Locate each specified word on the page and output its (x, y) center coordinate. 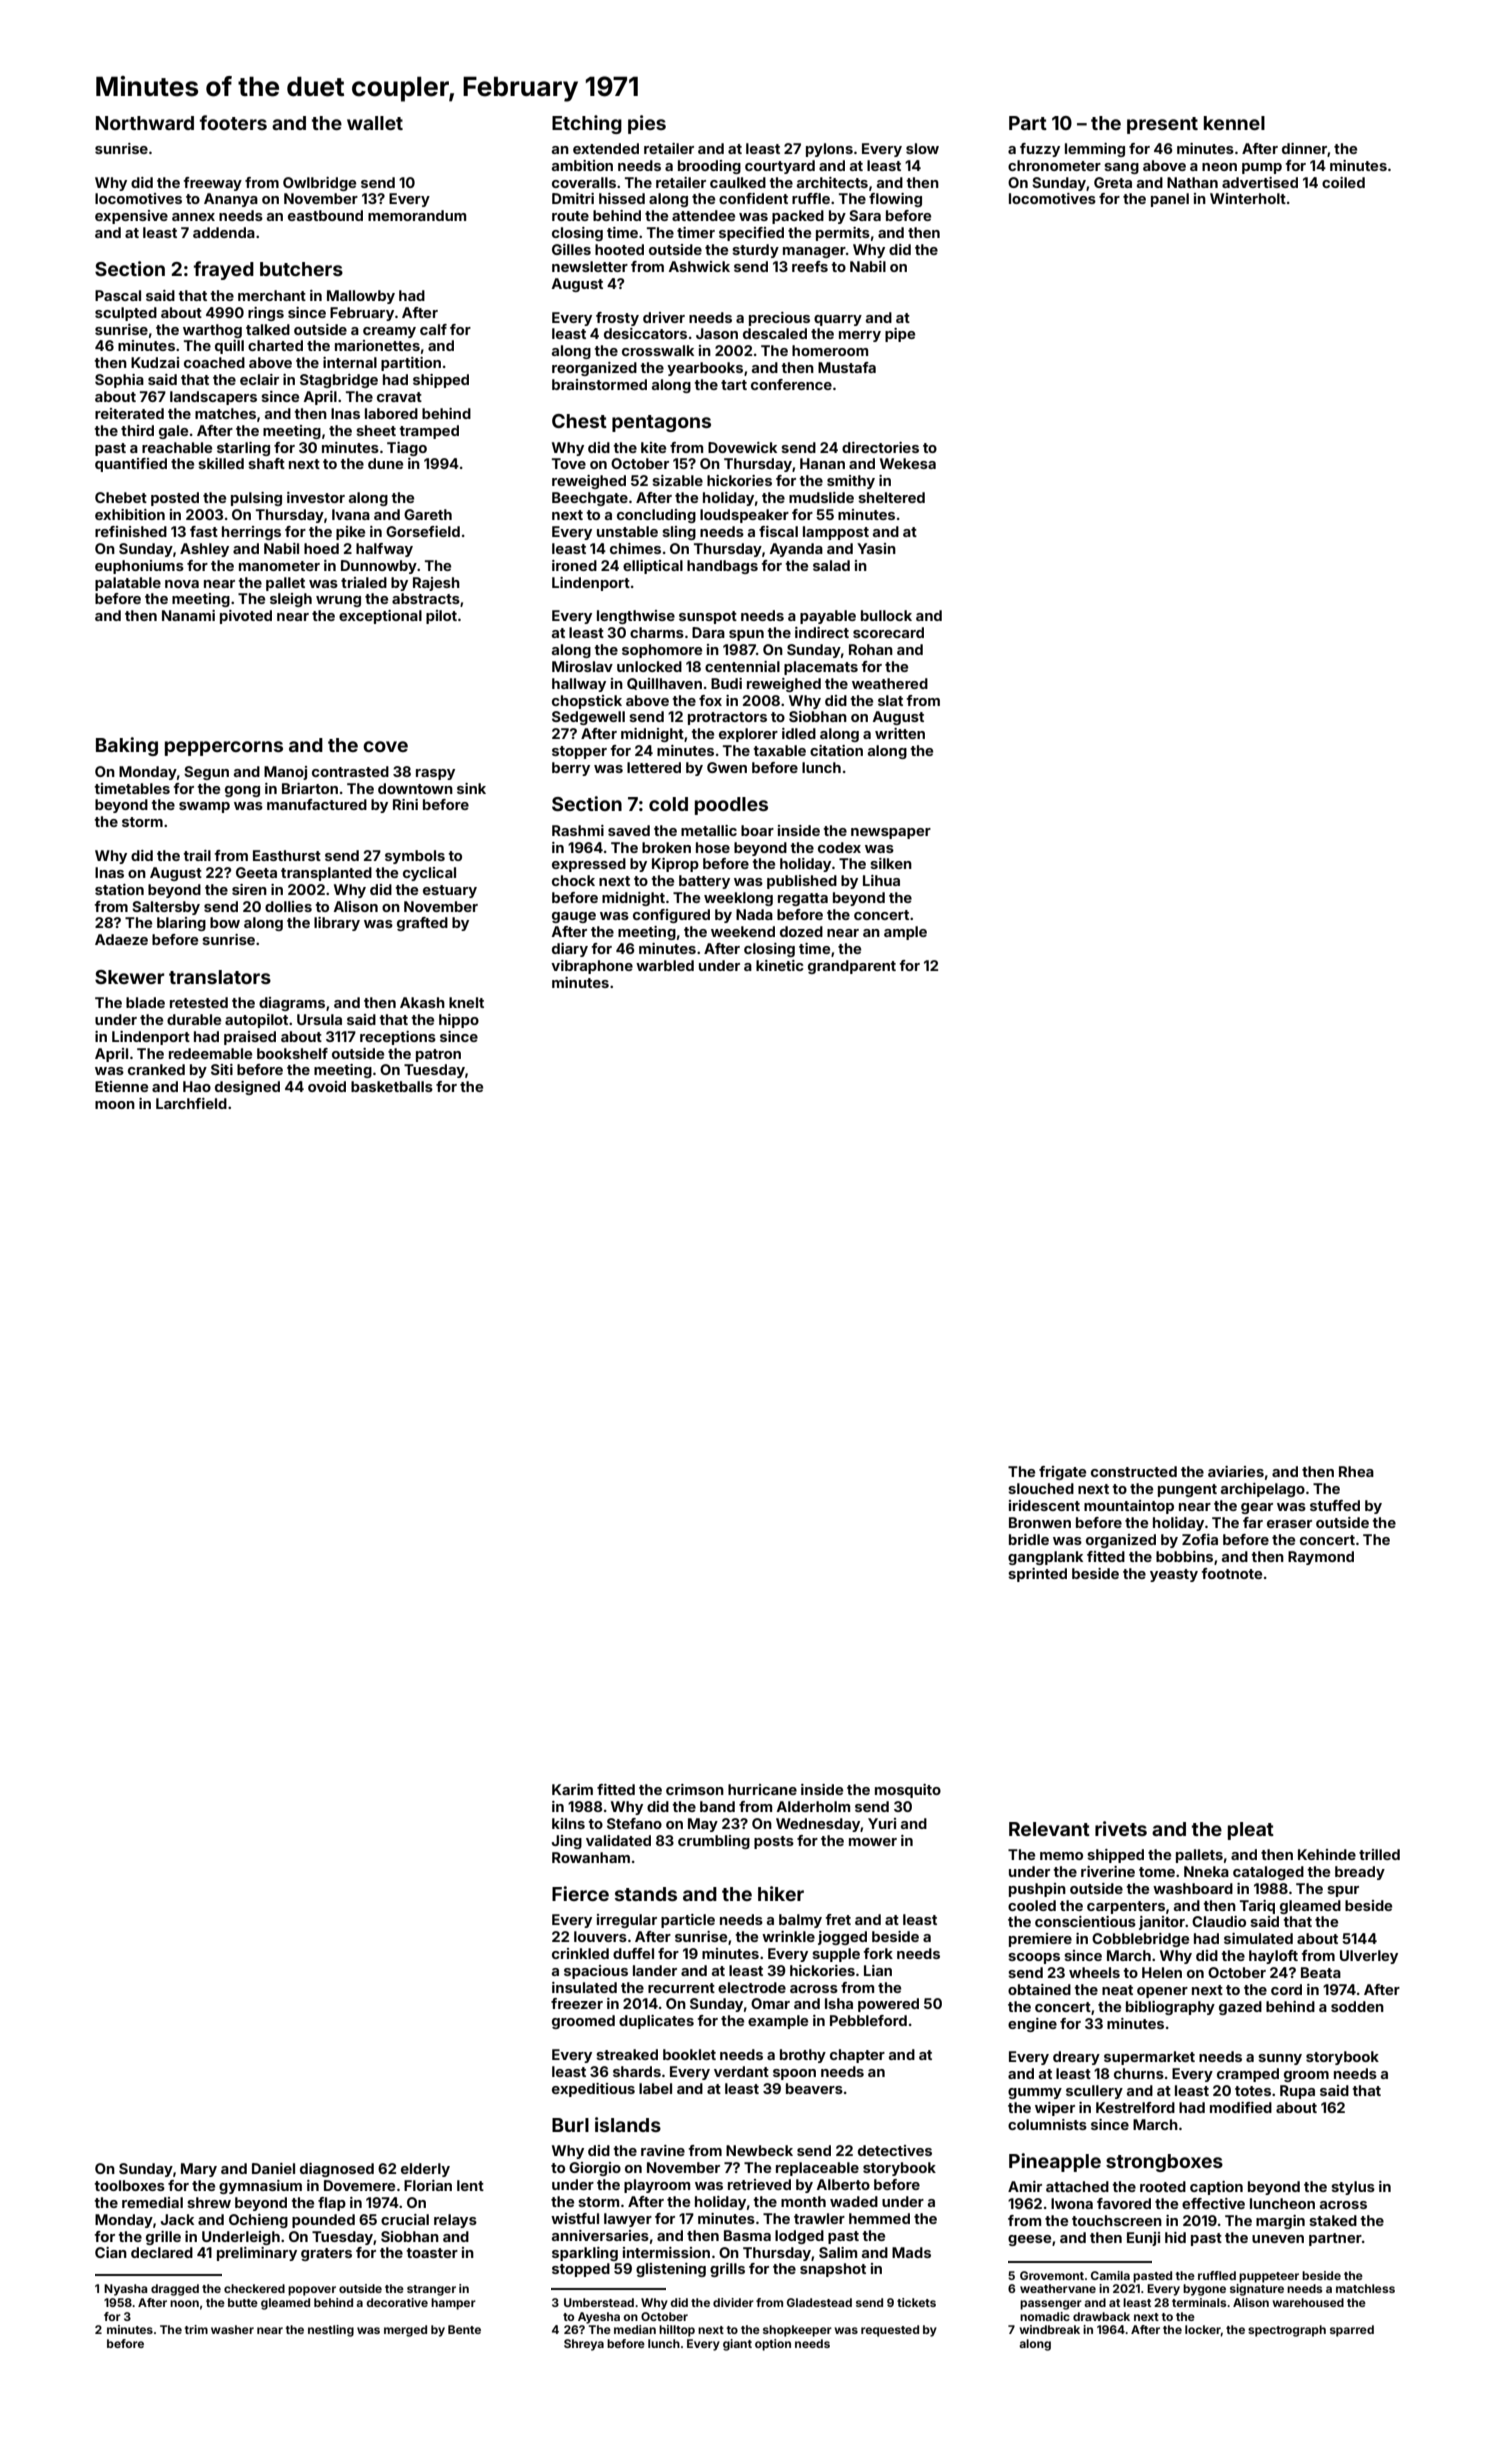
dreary (1076, 2058)
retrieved (759, 2184)
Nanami (188, 615)
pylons (829, 150)
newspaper (891, 833)
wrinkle (788, 1936)
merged (405, 2331)
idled (799, 733)
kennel (1234, 123)
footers (233, 122)
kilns (568, 1823)
